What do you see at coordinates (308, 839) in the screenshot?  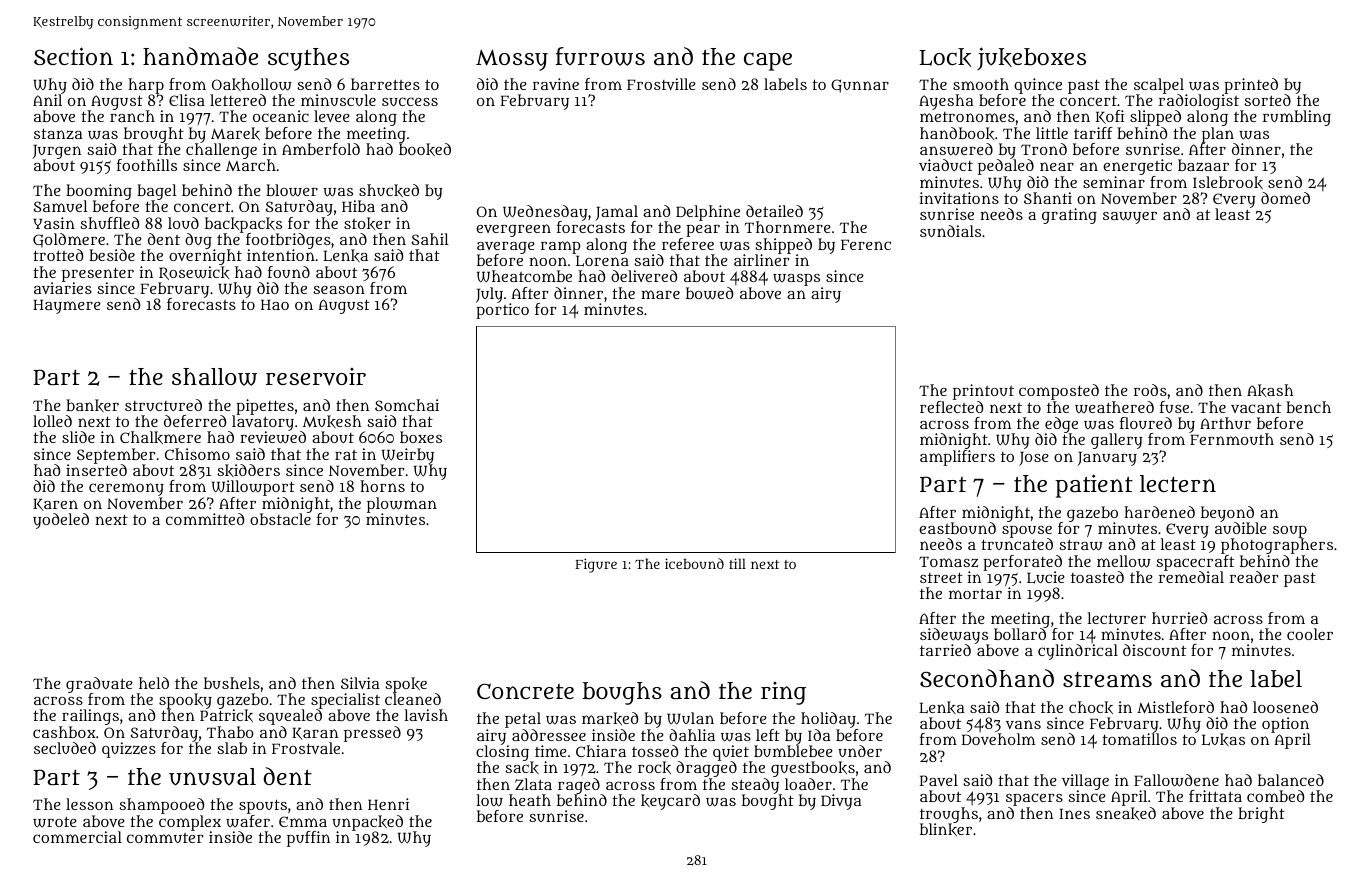 I see `puffin` at bounding box center [308, 839].
